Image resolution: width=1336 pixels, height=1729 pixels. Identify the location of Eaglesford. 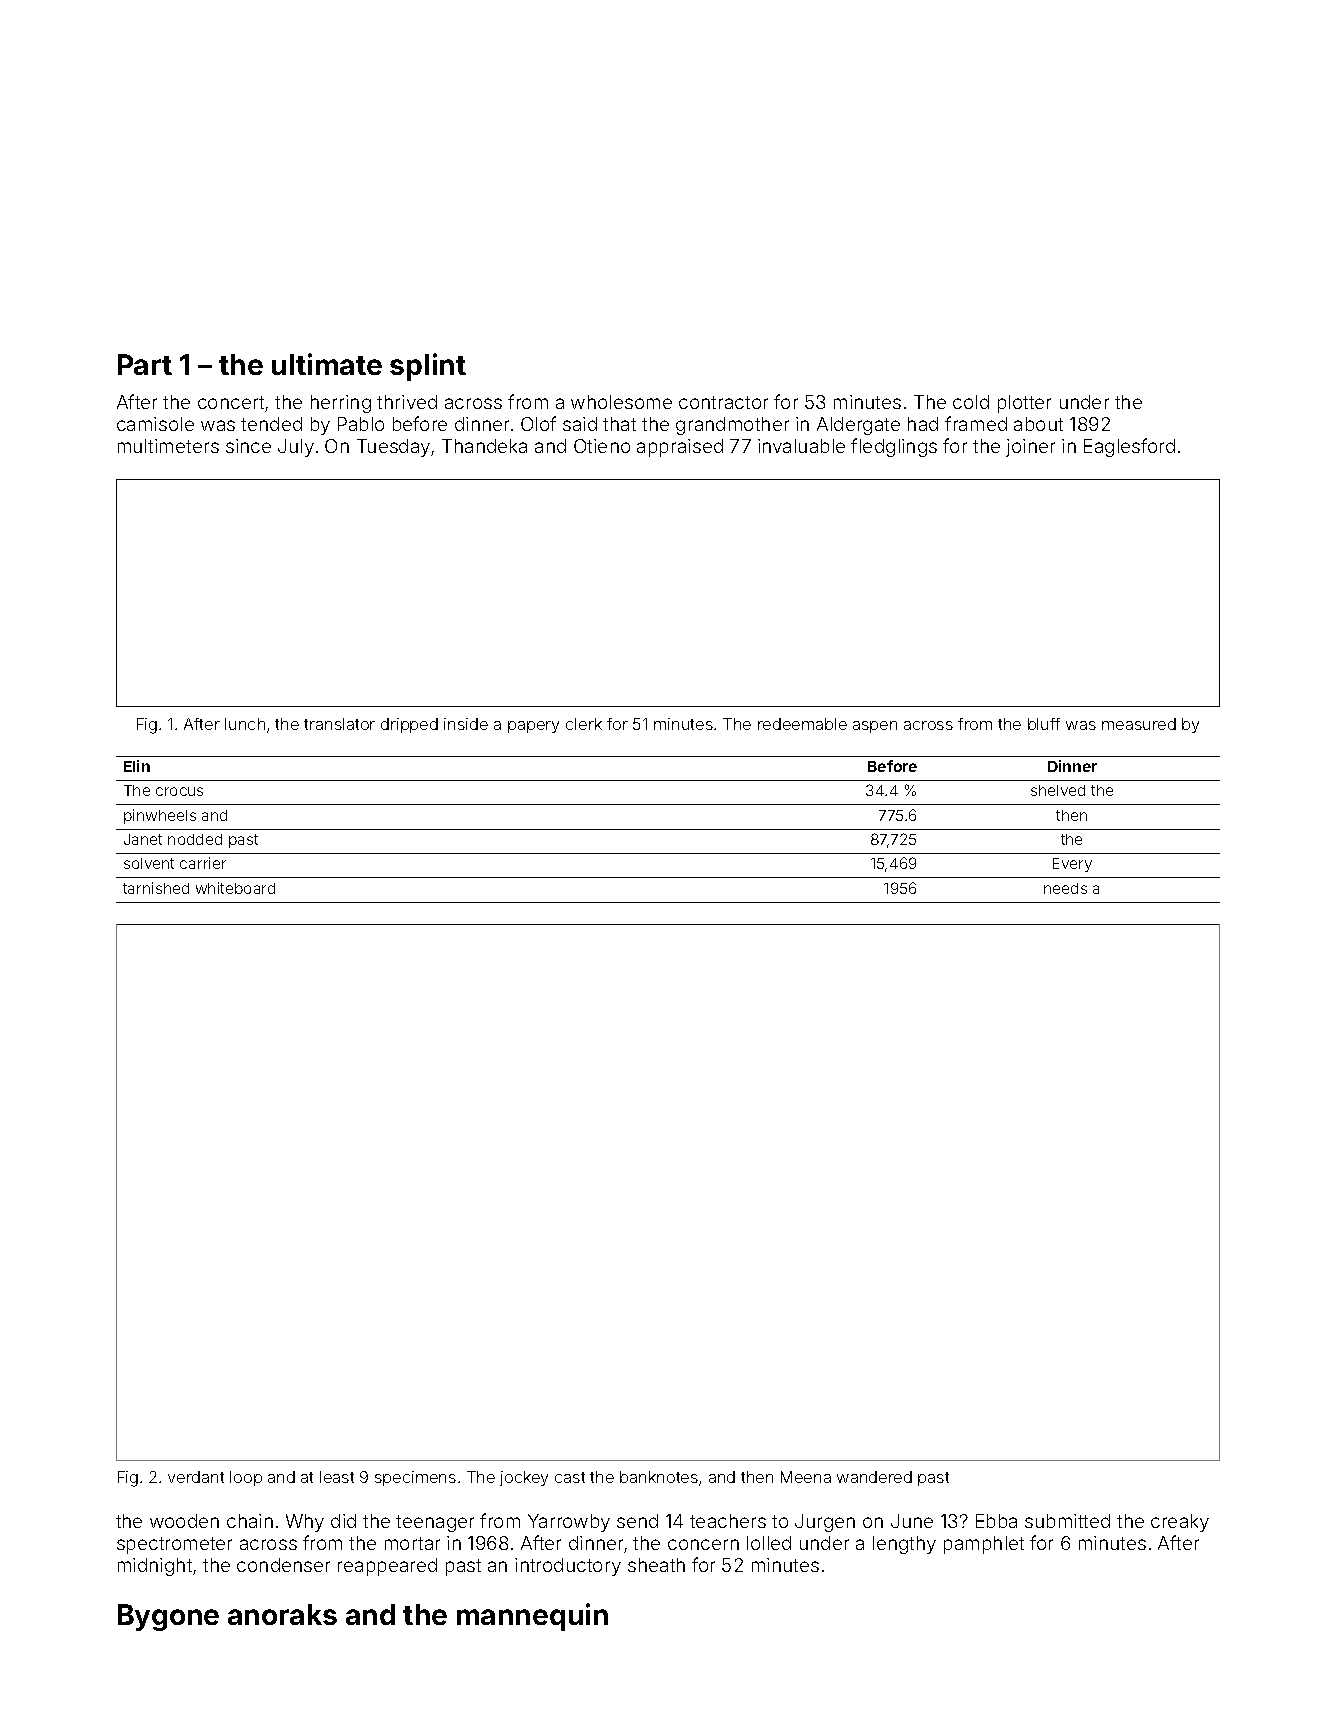
(1129, 447).
